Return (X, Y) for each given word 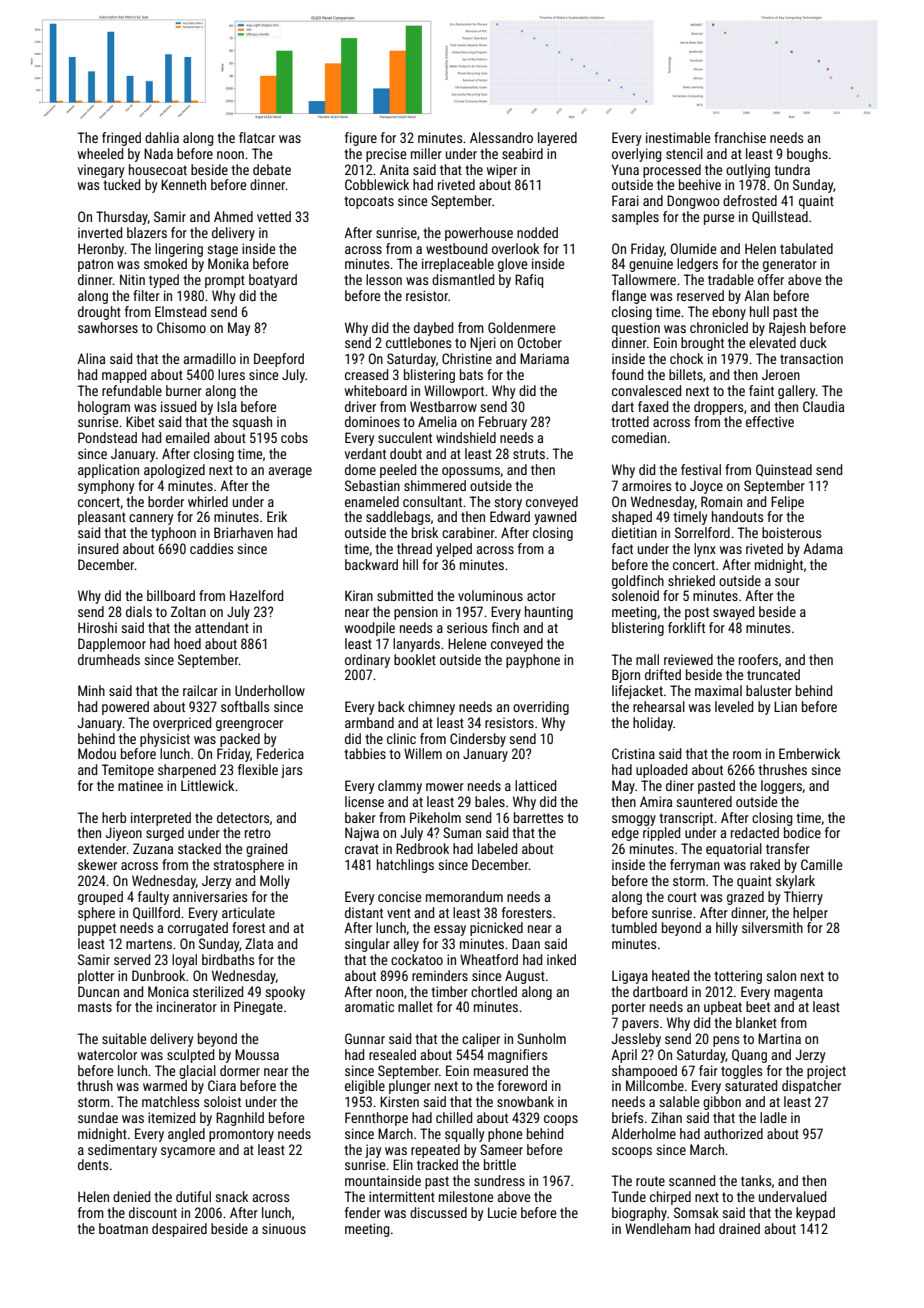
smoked (165, 263)
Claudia (823, 406)
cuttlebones (418, 342)
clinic (401, 738)
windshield (466, 437)
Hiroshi (97, 627)
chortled (494, 991)
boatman (123, 1228)
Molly (275, 882)
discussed (438, 1212)
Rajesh (787, 329)
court (682, 897)
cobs (294, 437)
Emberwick (809, 753)
